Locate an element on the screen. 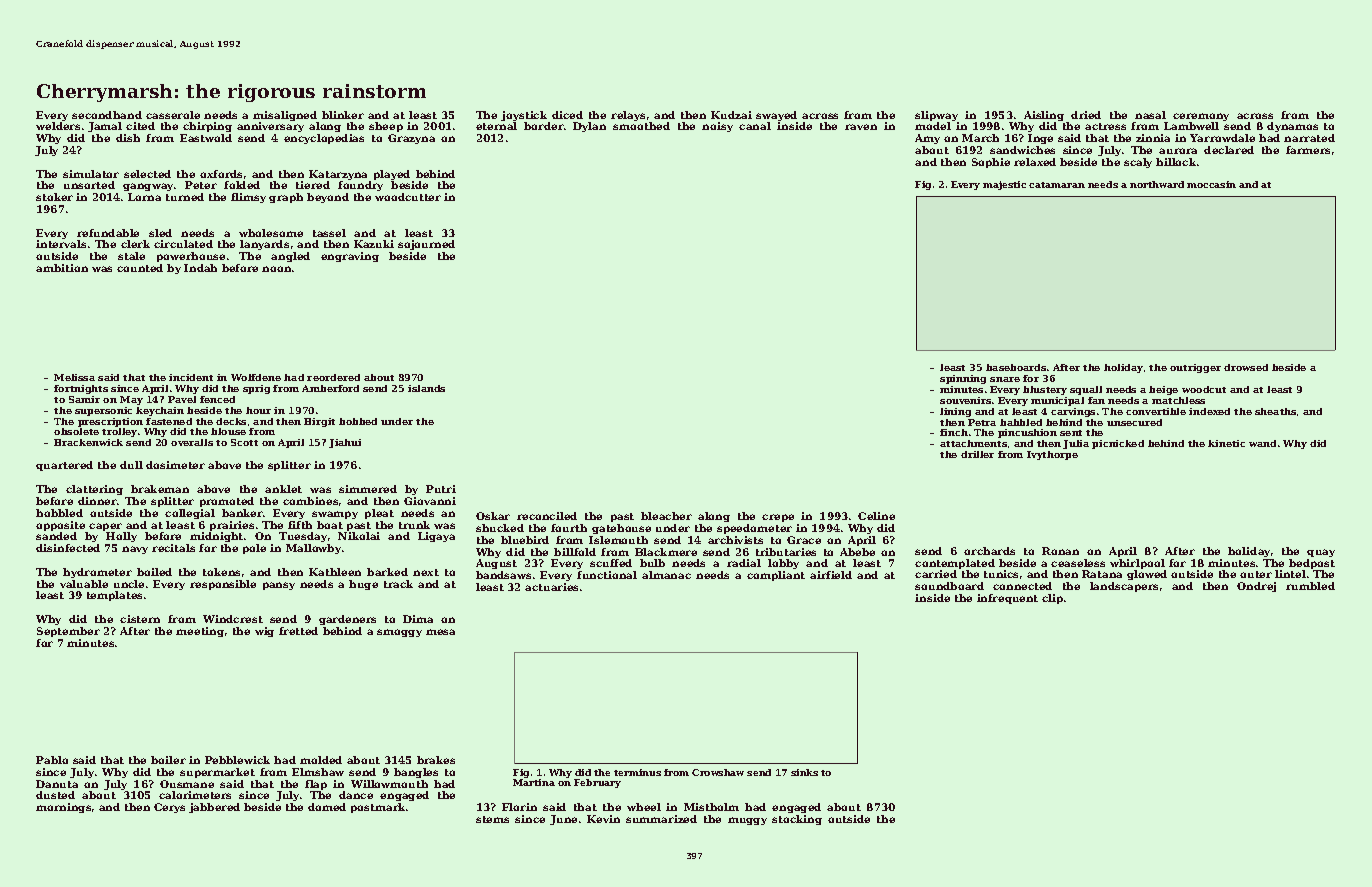 The height and width of the screenshot is (887, 1372). bobbed is located at coordinates (358, 421).
